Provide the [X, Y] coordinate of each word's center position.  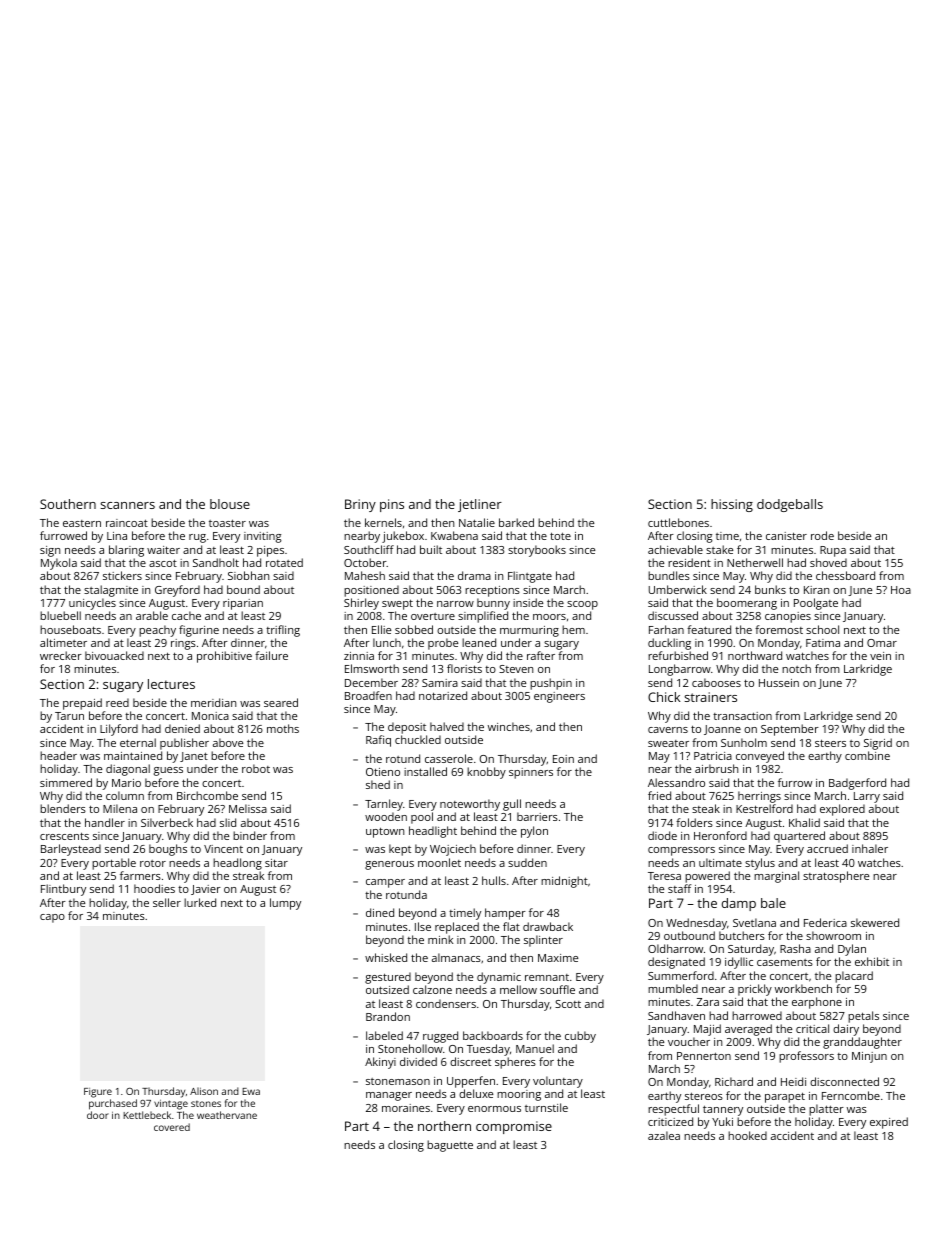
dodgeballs [790, 505]
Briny [360, 505]
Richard [734, 1081]
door [98, 1115]
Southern [68, 504]
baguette [450, 1146]
